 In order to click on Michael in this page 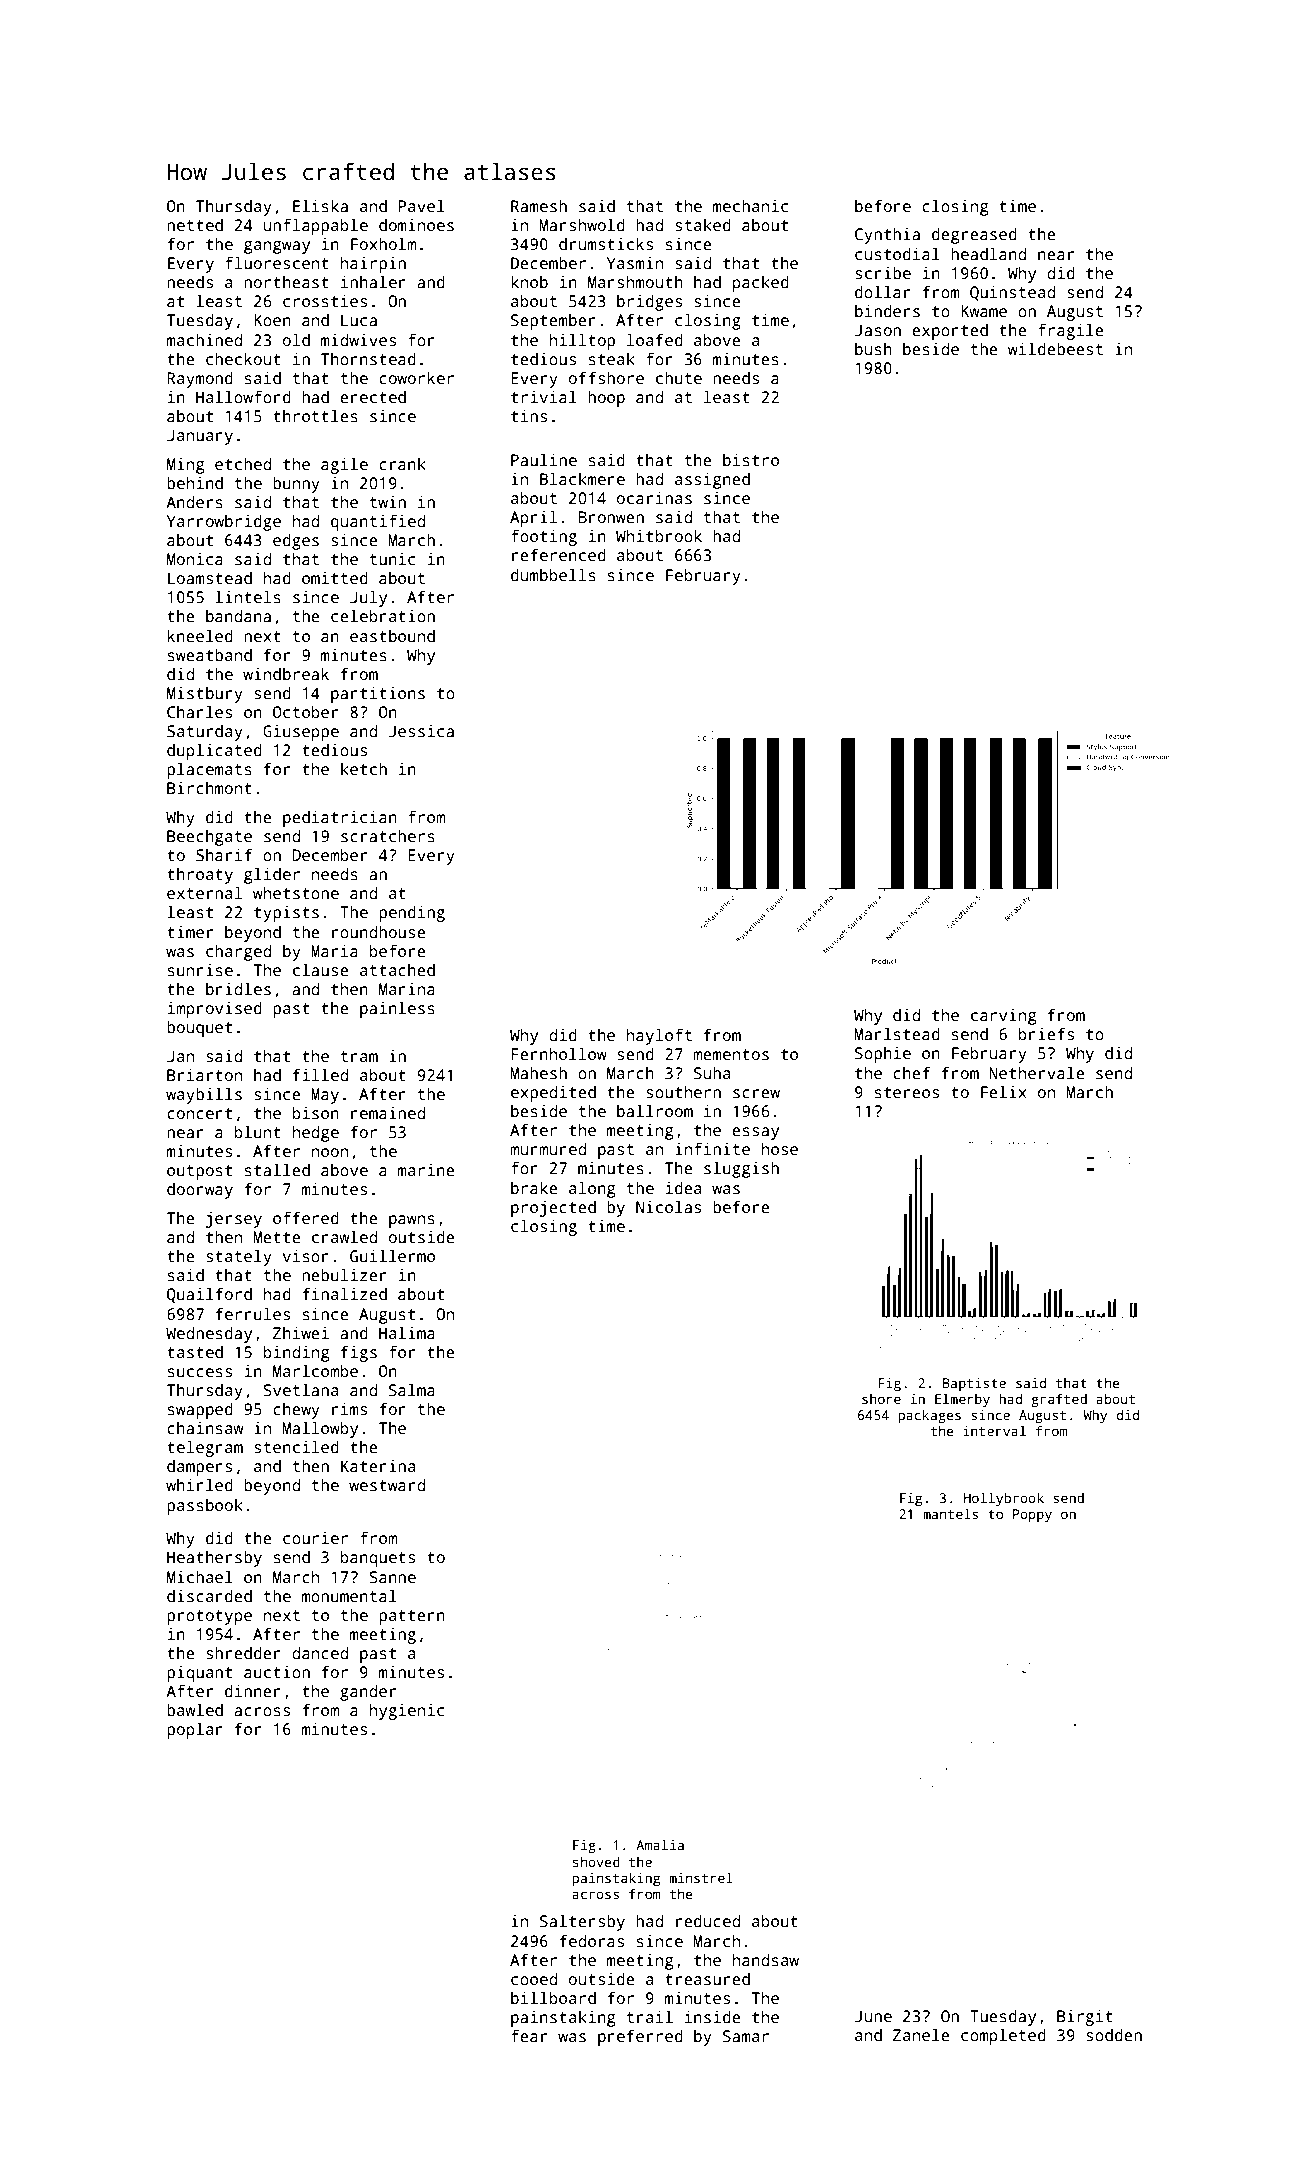, I will do `click(200, 1577)`.
